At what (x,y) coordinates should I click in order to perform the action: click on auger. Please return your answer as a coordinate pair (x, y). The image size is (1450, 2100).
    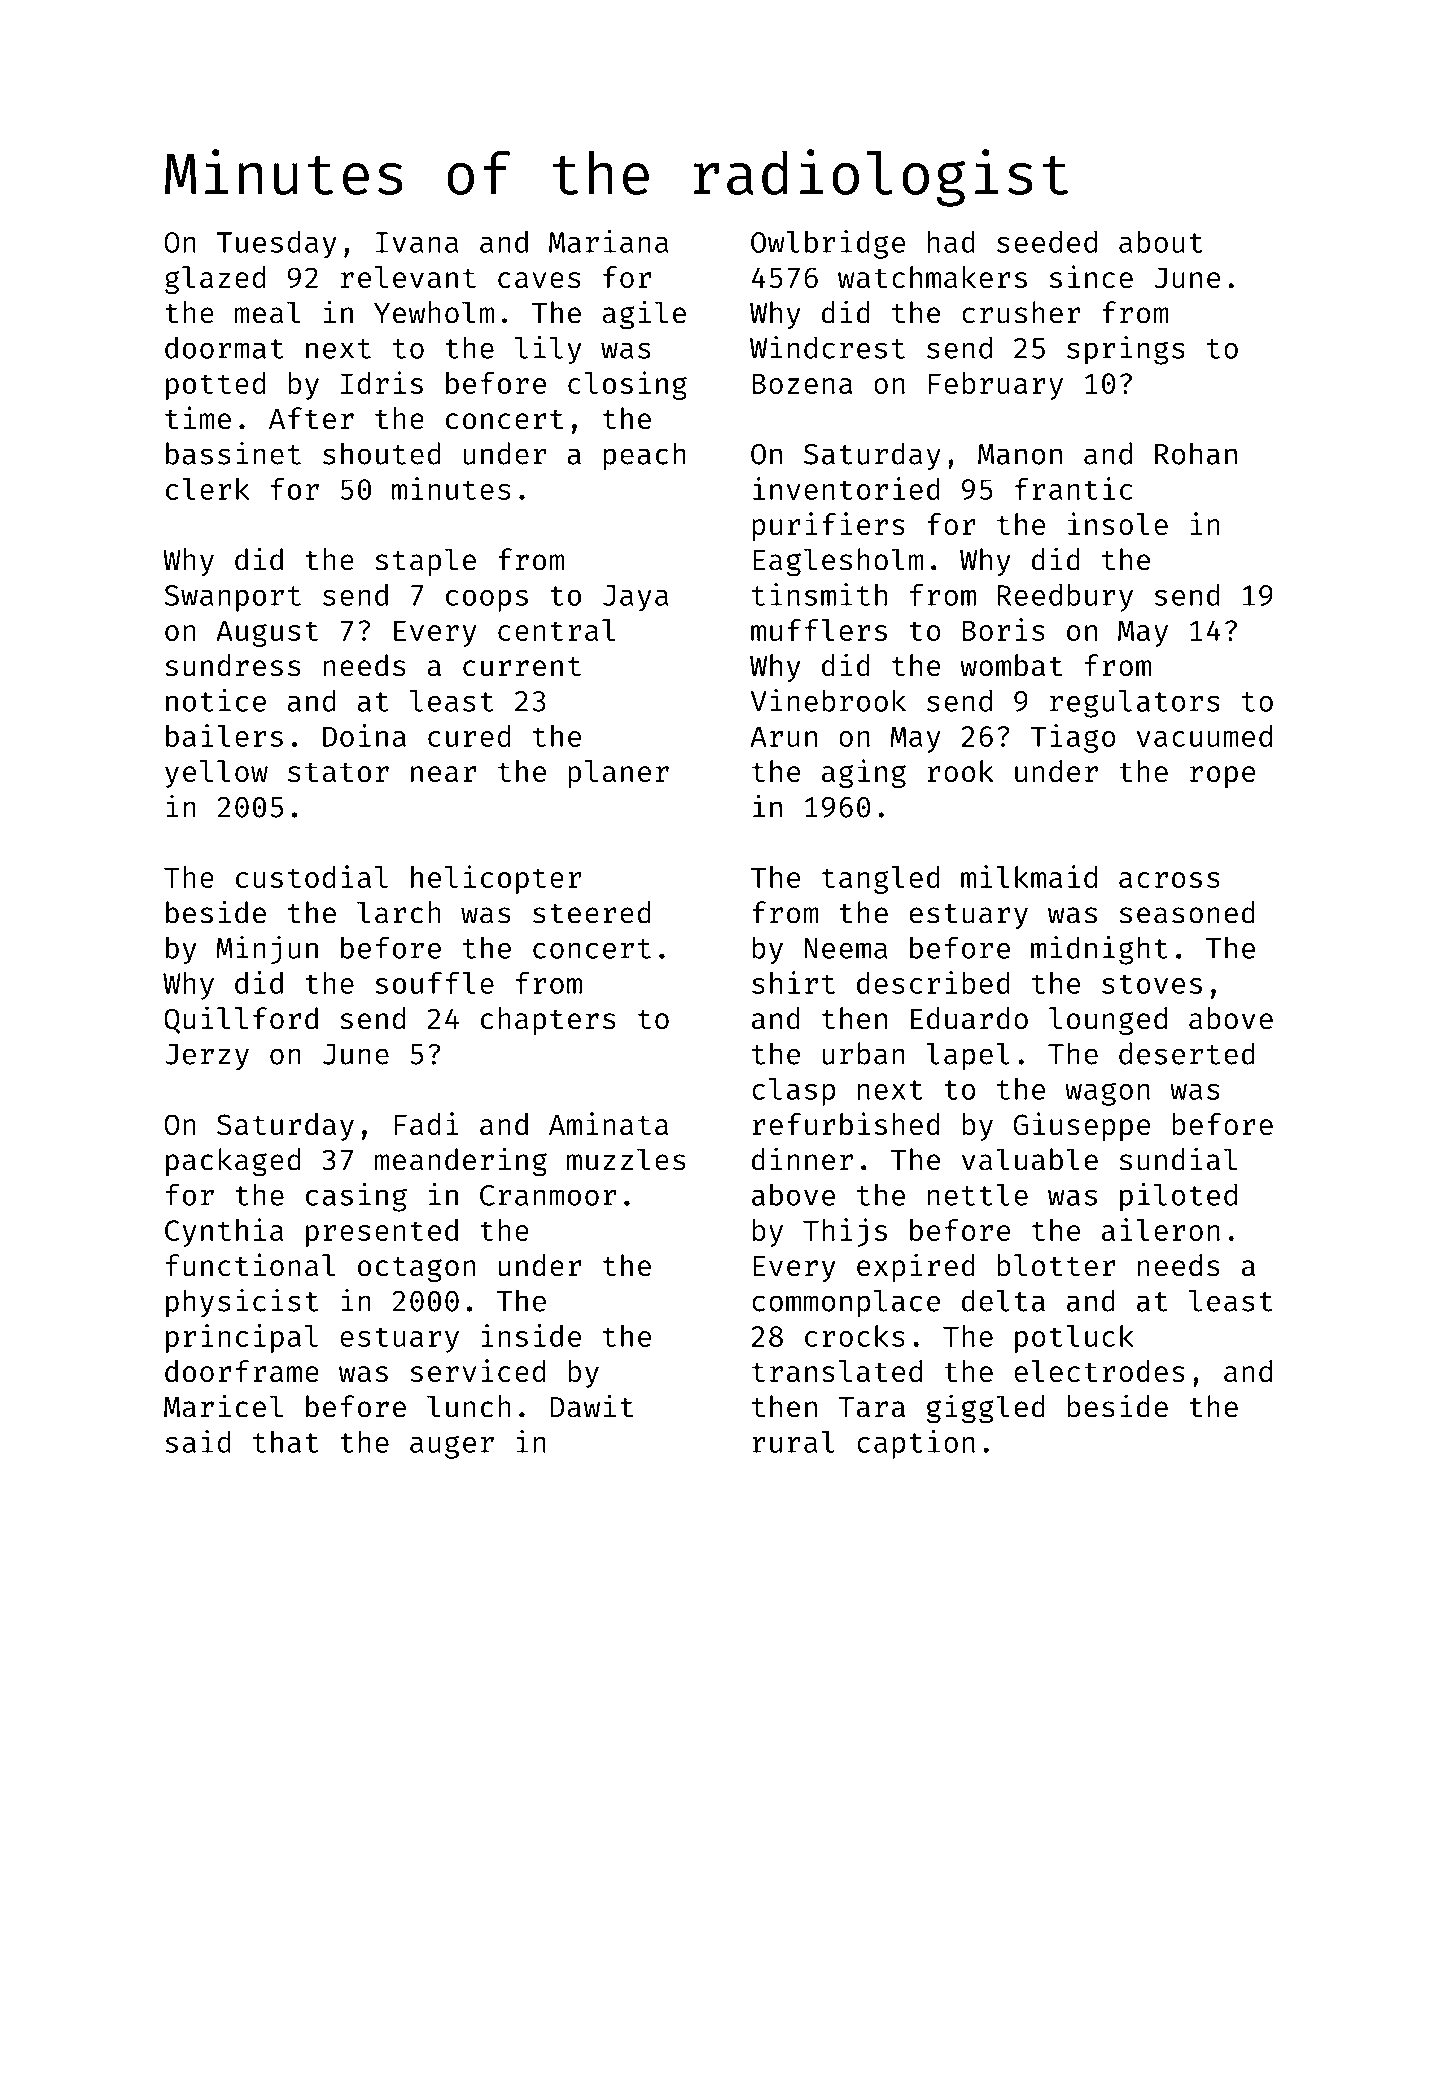
    Looking at the image, I should click on (452, 1447).
